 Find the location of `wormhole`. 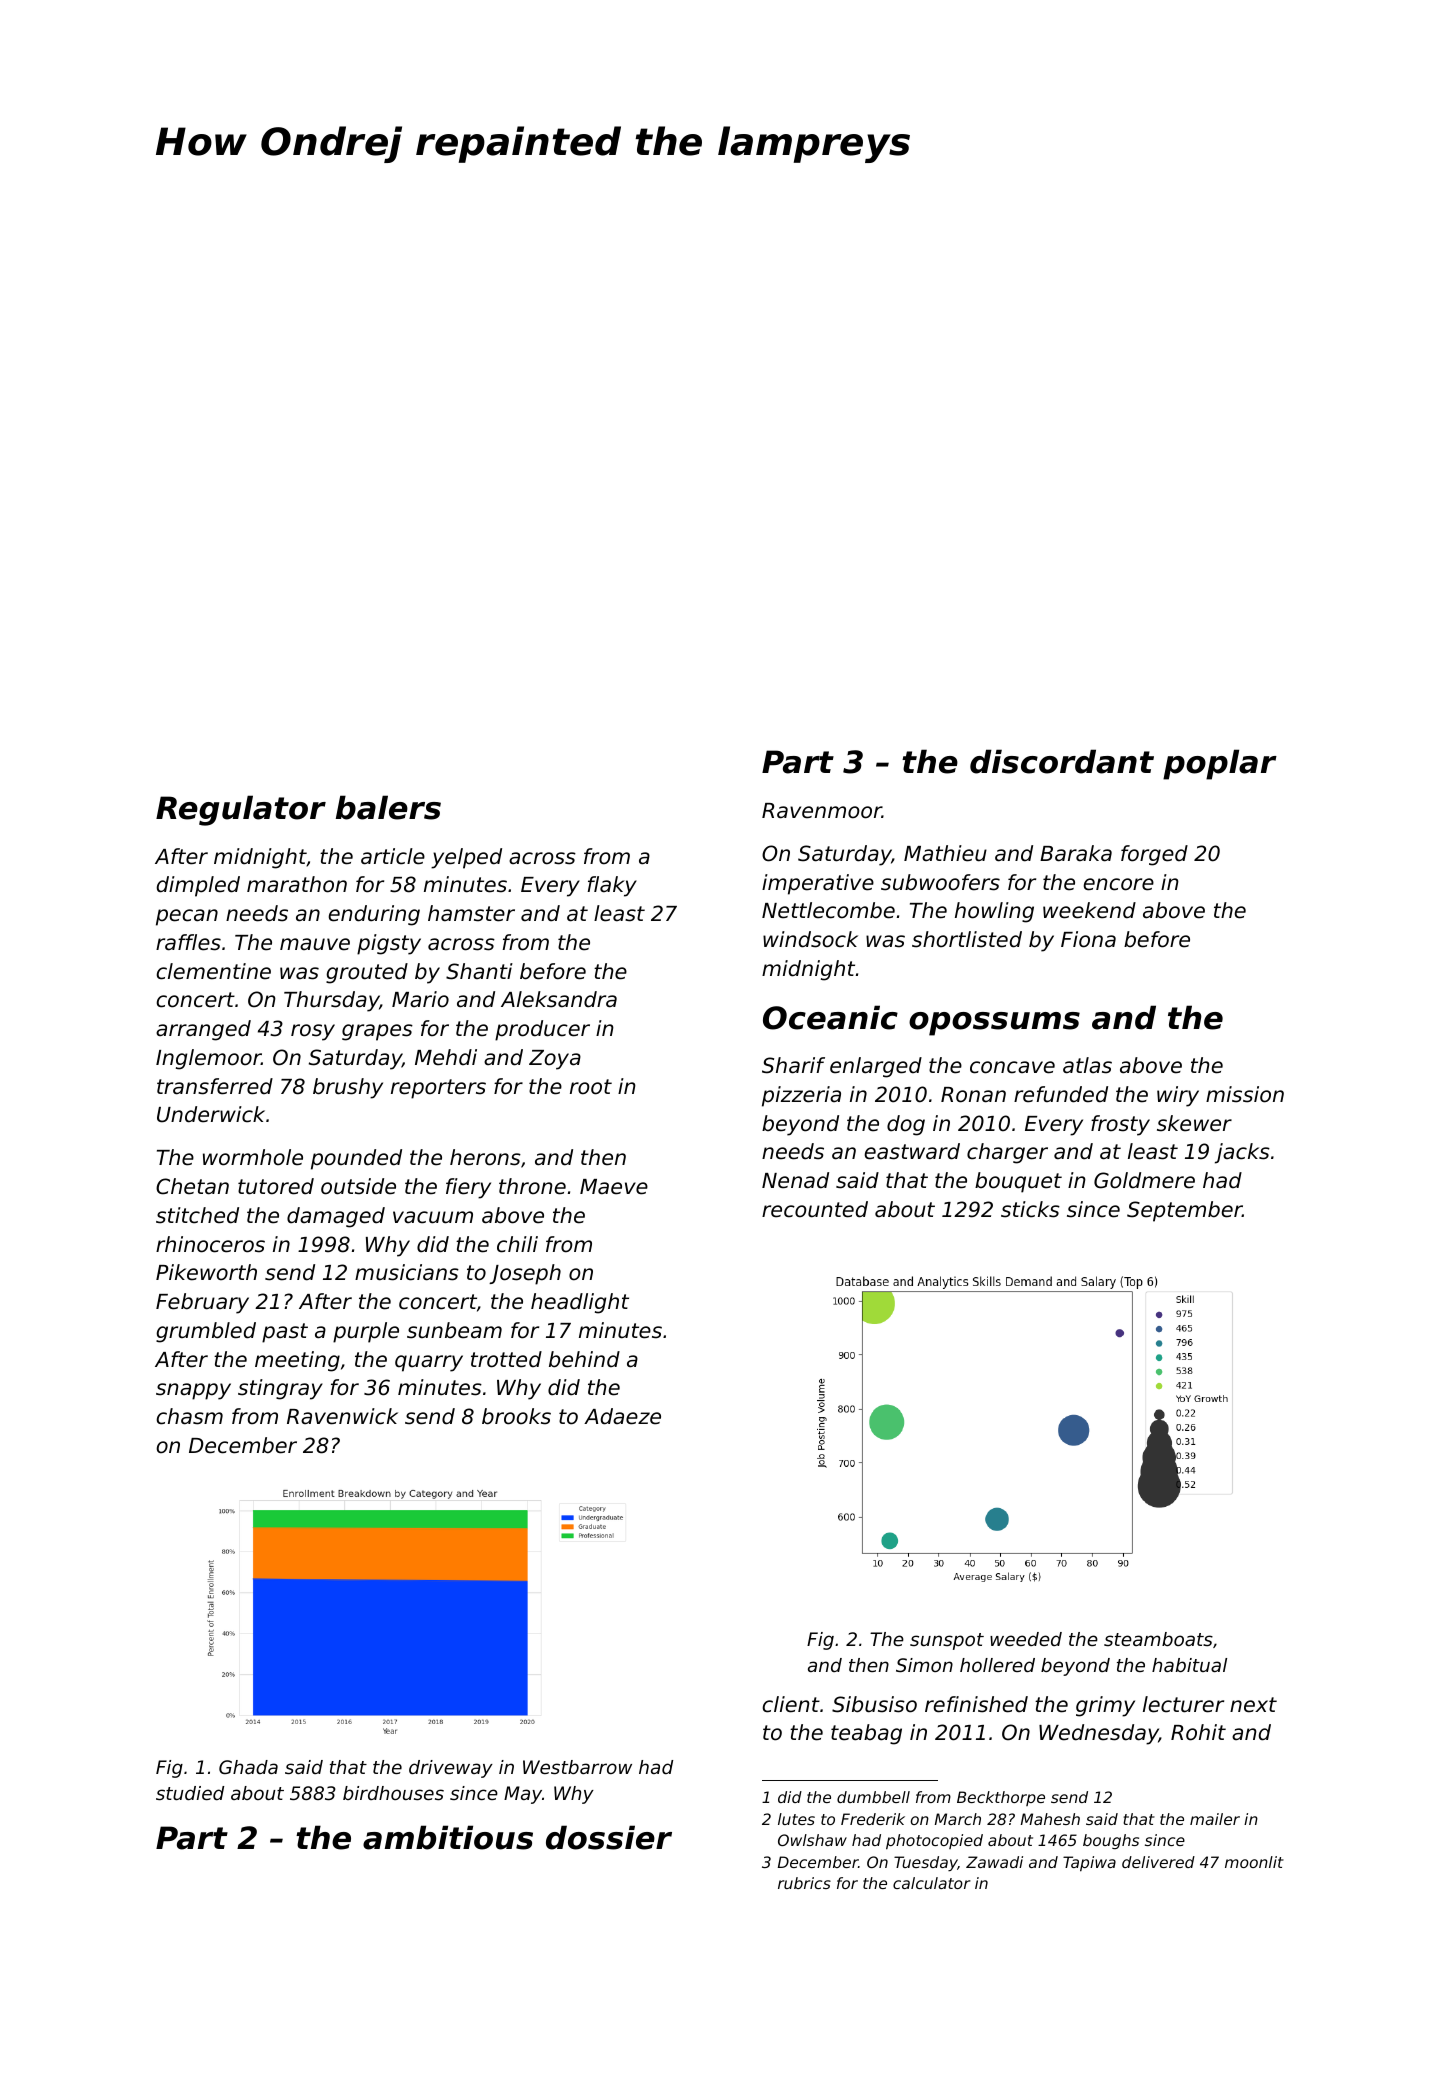

wormhole is located at coordinates (253, 1157).
